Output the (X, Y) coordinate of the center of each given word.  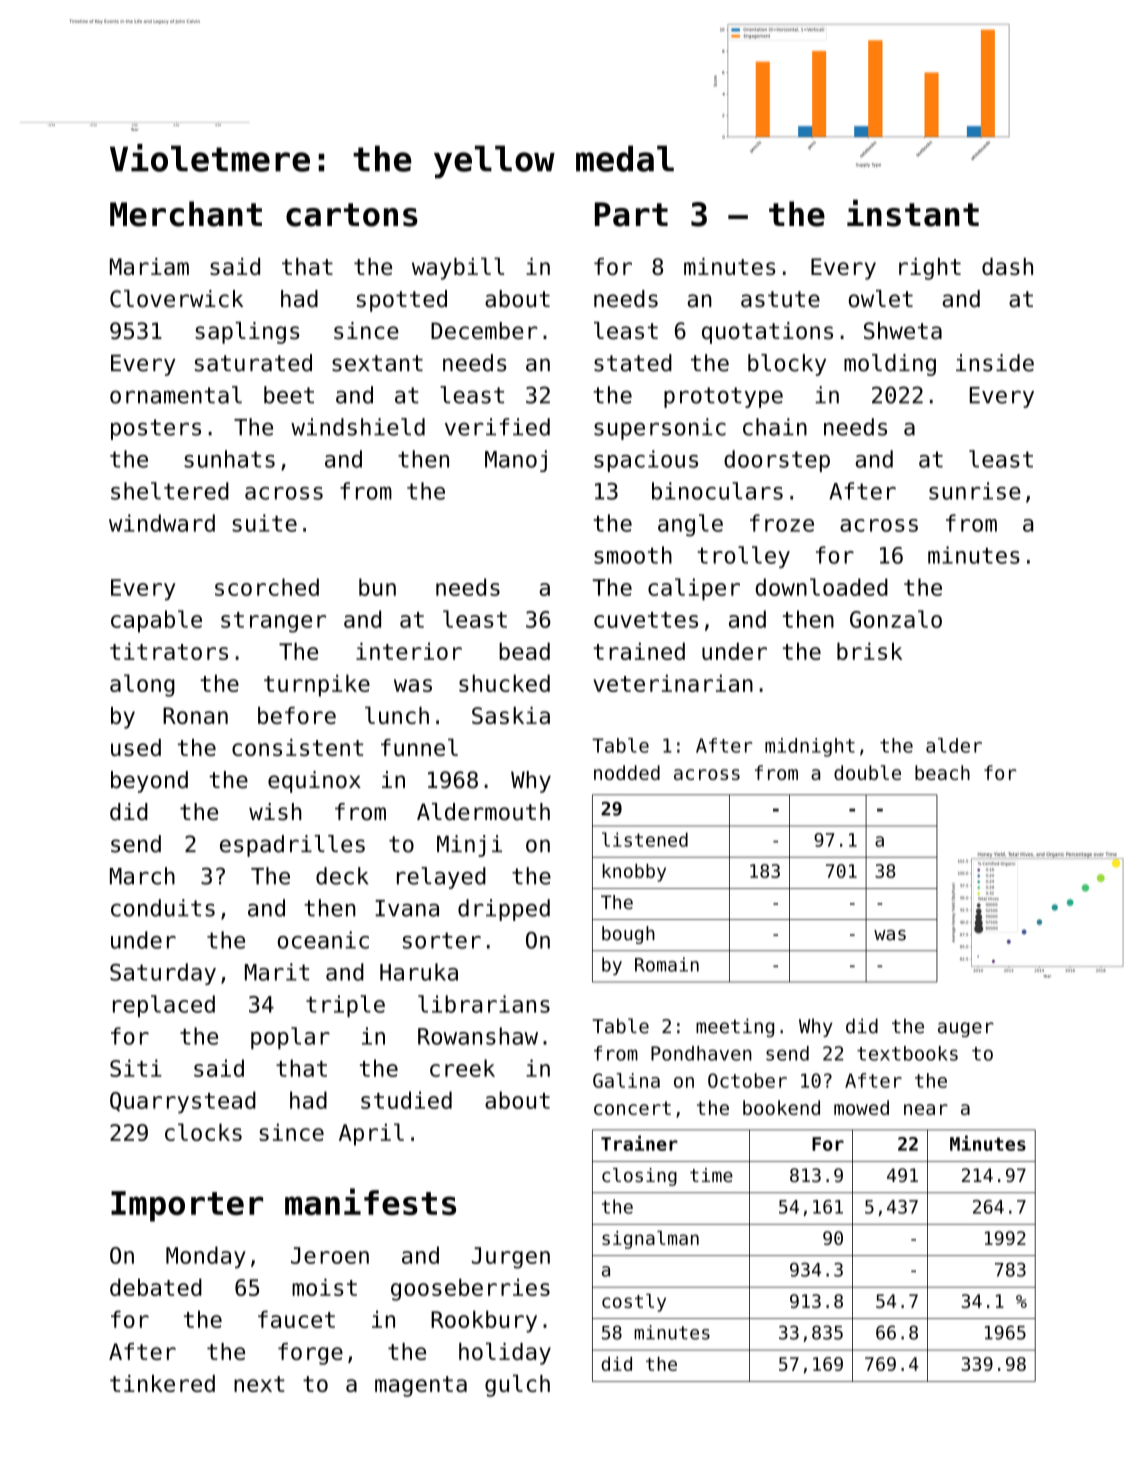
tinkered (162, 1383)
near (926, 1109)
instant (913, 213)
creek (462, 1068)
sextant (377, 363)
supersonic (660, 429)
